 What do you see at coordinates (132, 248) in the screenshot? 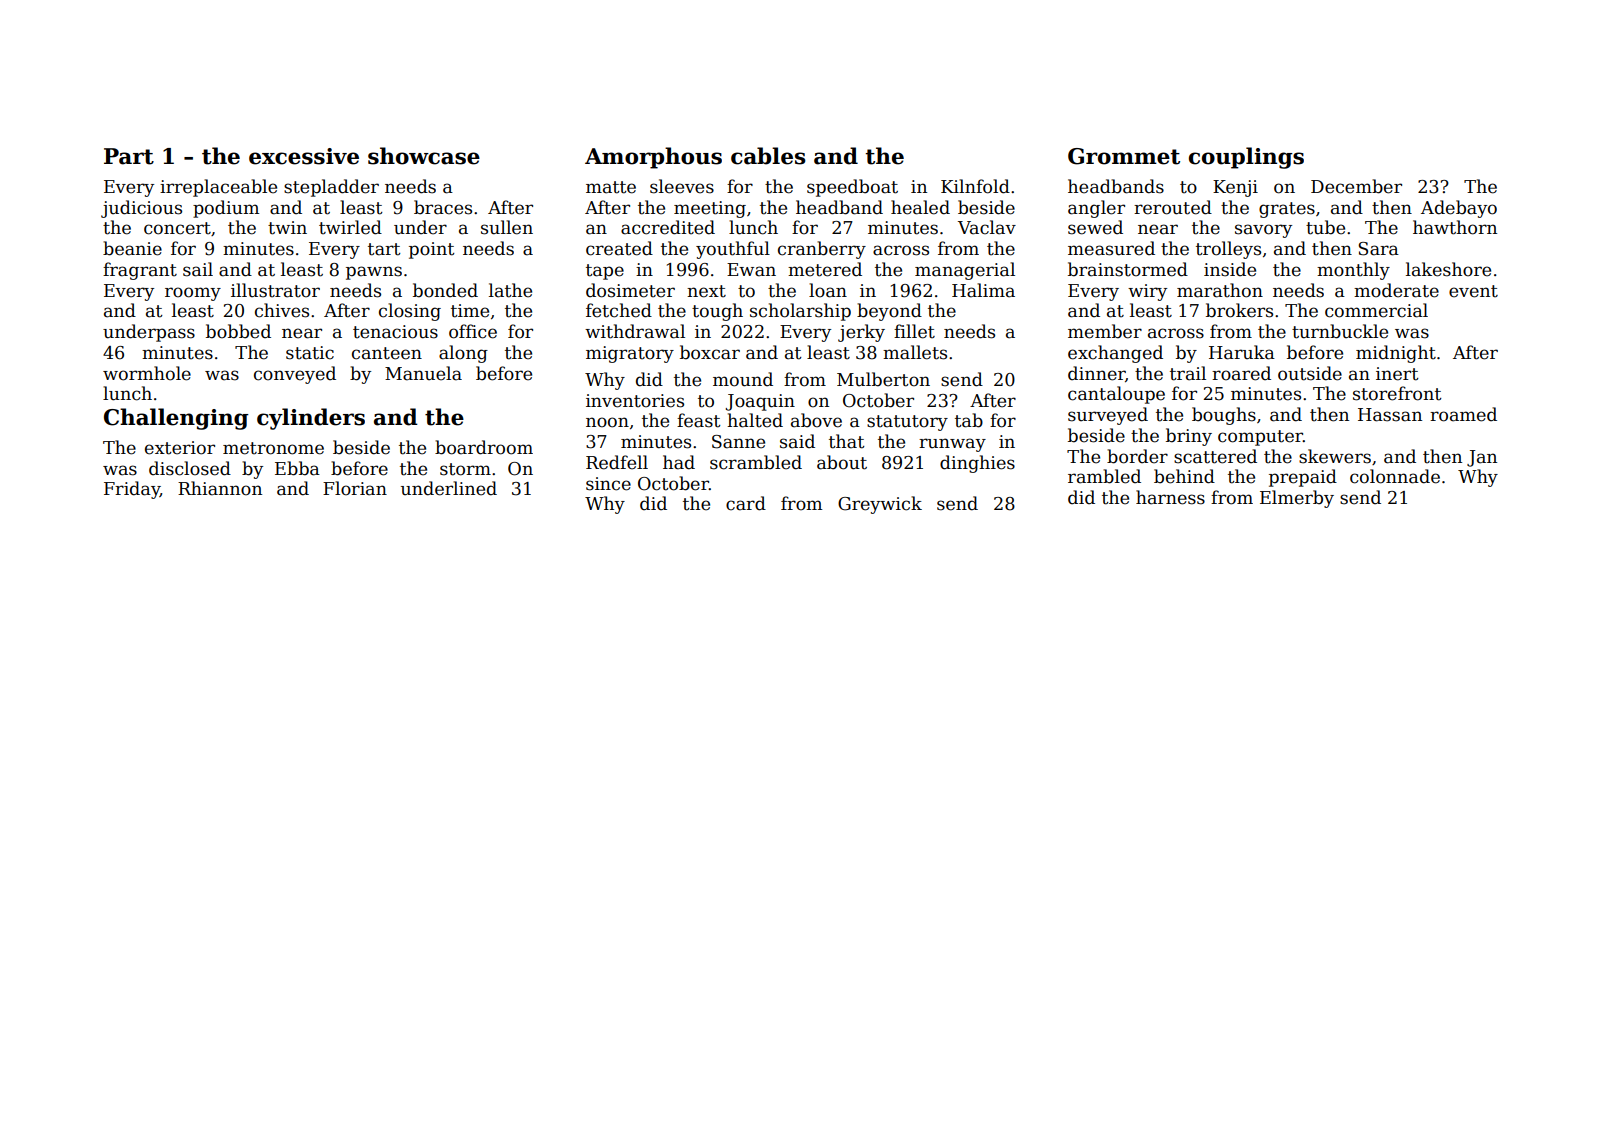
I see `beanie` at bounding box center [132, 248].
